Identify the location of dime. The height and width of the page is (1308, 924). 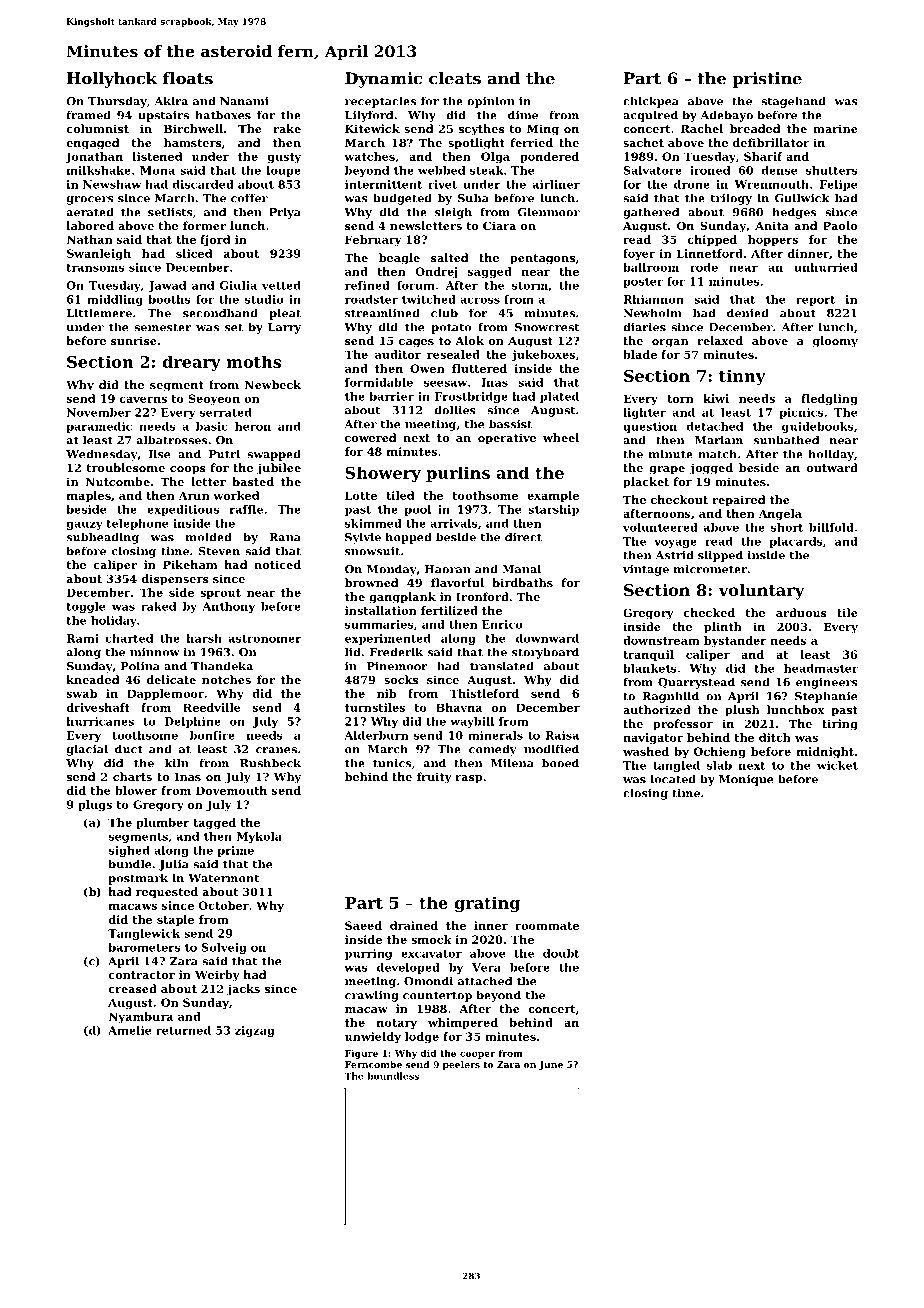
(523, 115).
